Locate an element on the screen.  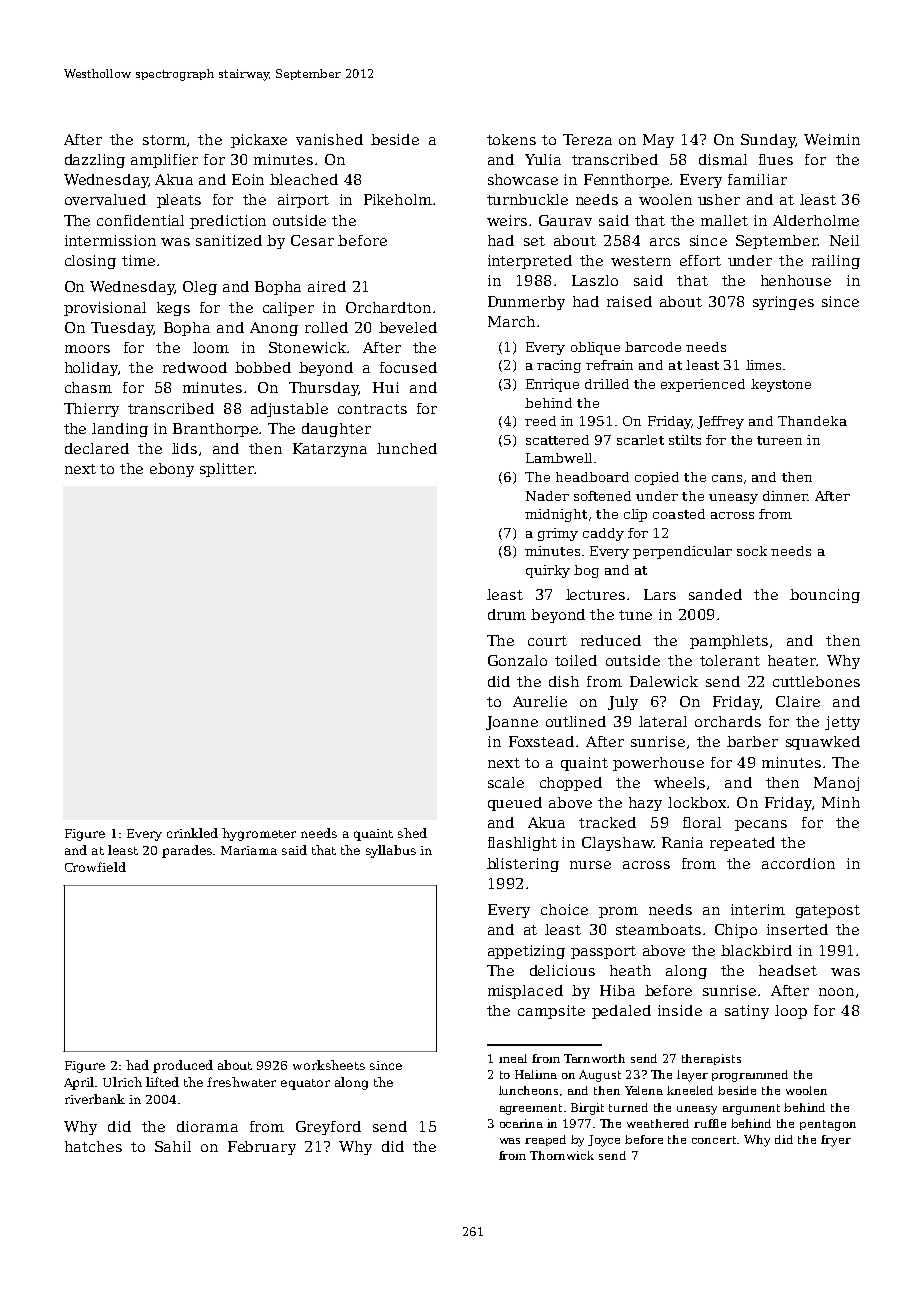
Joanne is located at coordinates (512, 723).
